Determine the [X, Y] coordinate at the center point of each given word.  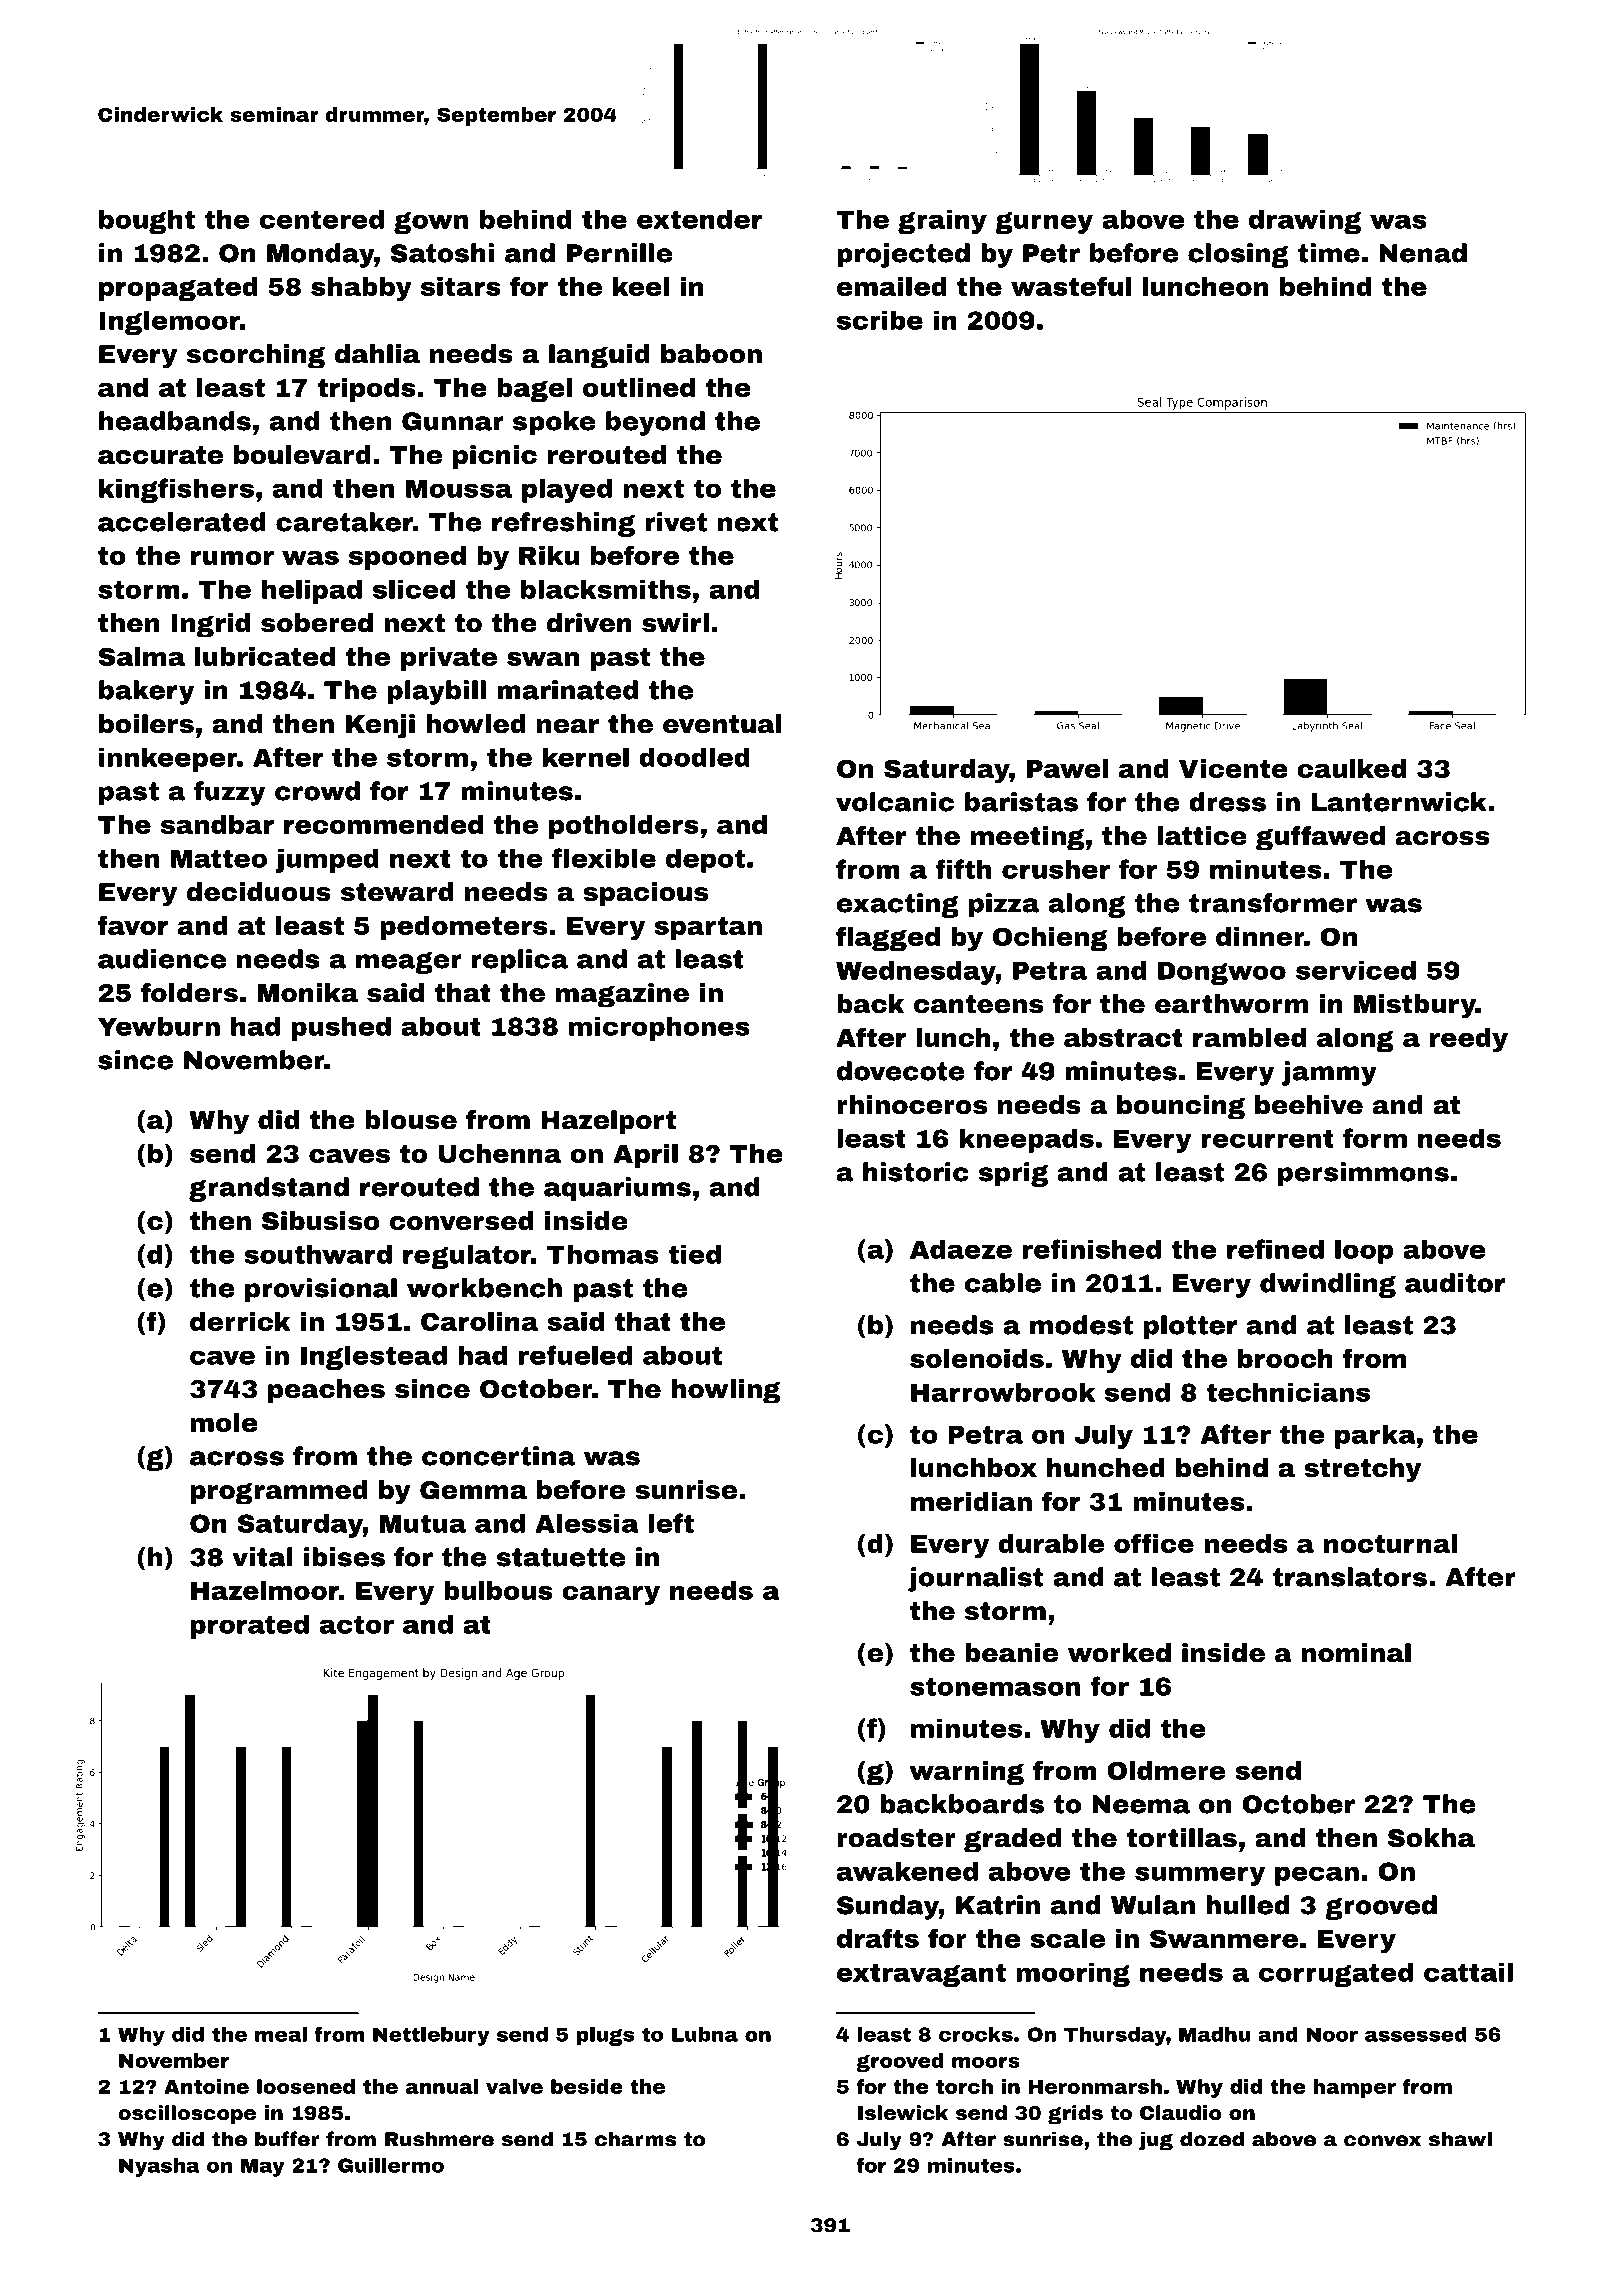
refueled [575, 1355]
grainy [942, 221]
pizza [1004, 905]
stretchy [1362, 1470]
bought [147, 221]
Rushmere [439, 2139]
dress [1227, 802]
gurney [1044, 223]
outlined [639, 387]
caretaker [344, 522]
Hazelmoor [265, 1590]
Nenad [1423, 253]
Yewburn [159, 1026]
